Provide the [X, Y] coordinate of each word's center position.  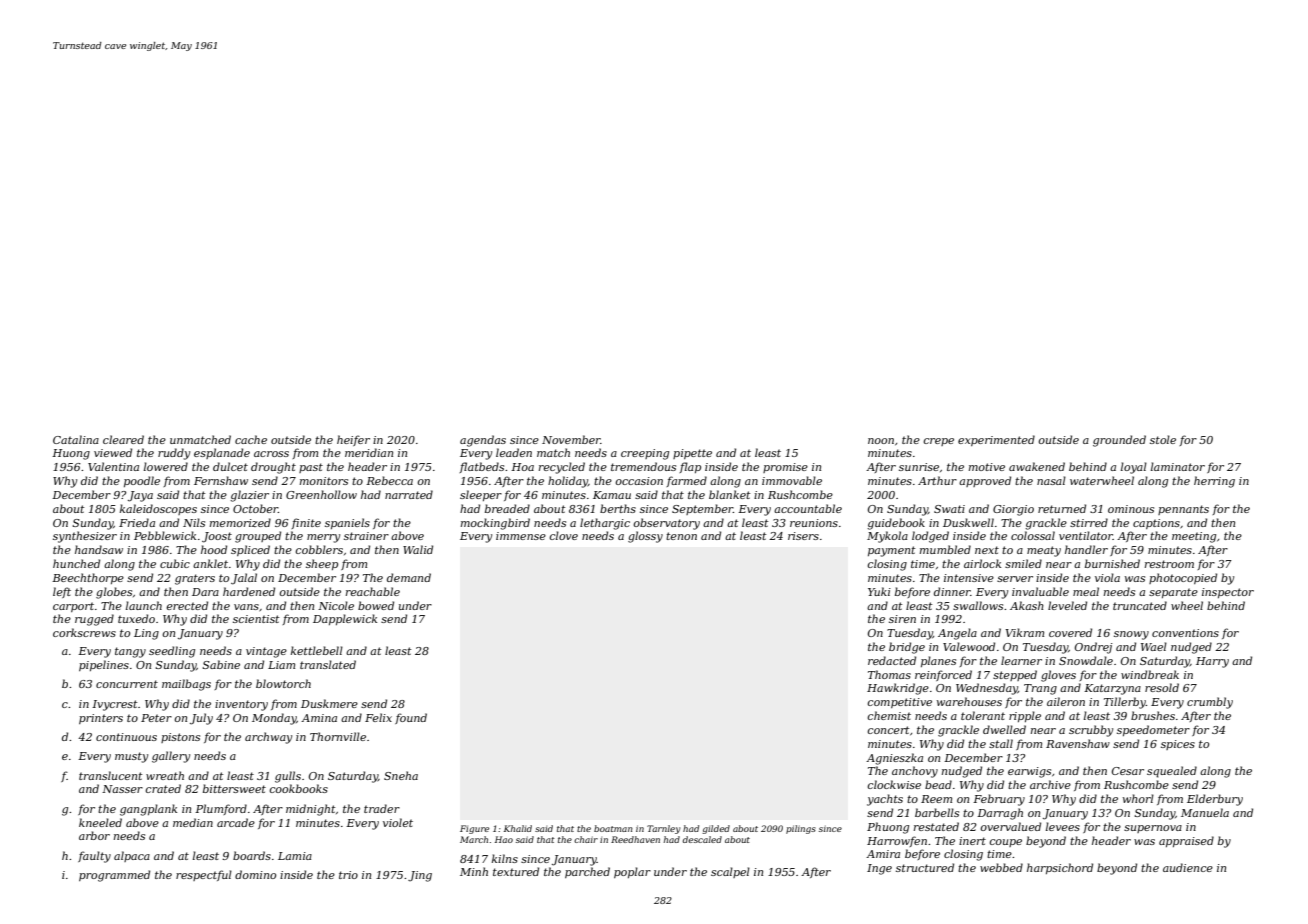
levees [1063, 826]
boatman [613, 828]
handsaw [99, 549]
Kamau [612, 495]
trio [348, 875]
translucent [111, 775]
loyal [1134, 468]
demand [409, 577]
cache [251, 439]
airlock [982, 563]
